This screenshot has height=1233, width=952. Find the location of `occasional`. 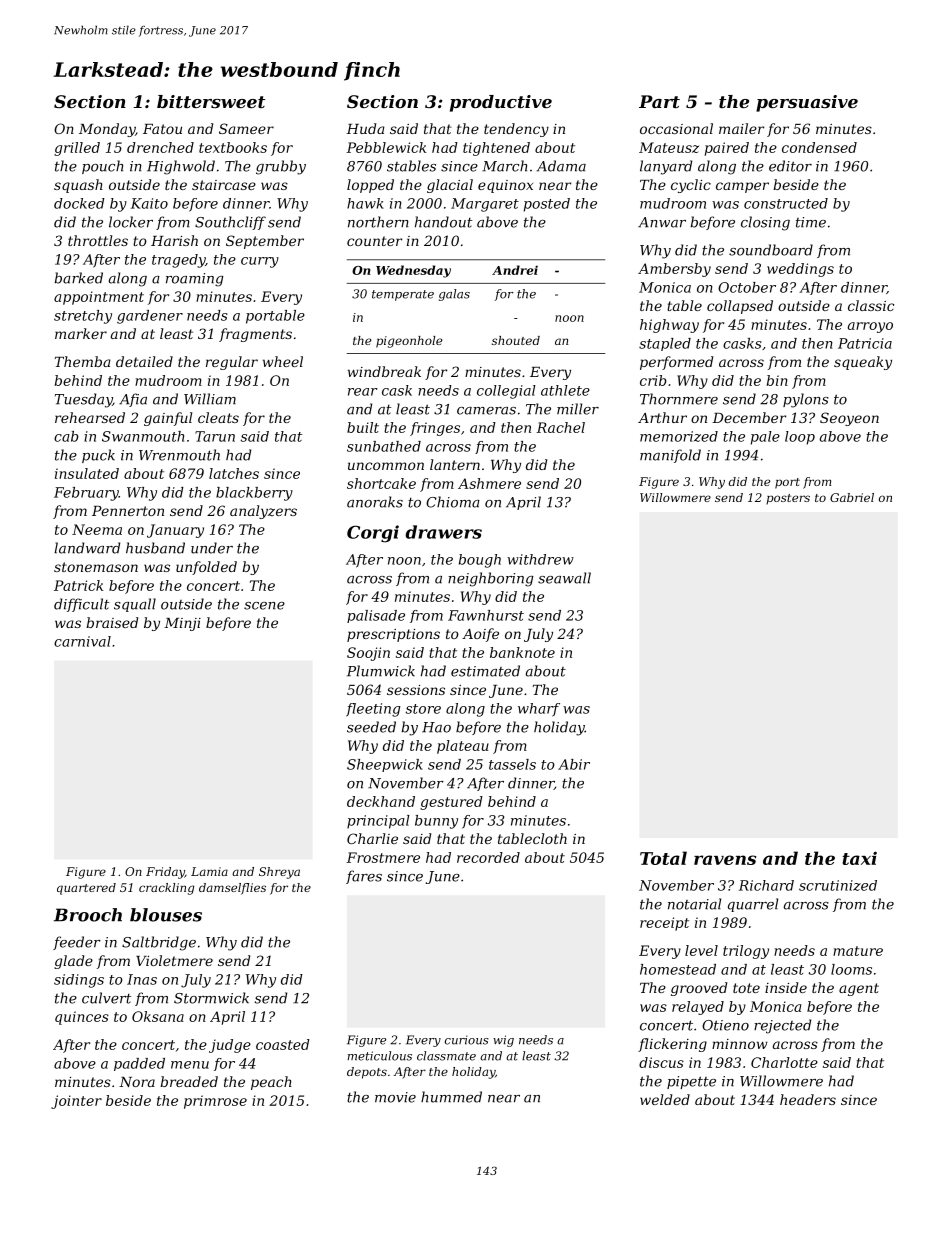

occasional is located at coordinates (676, 128).
